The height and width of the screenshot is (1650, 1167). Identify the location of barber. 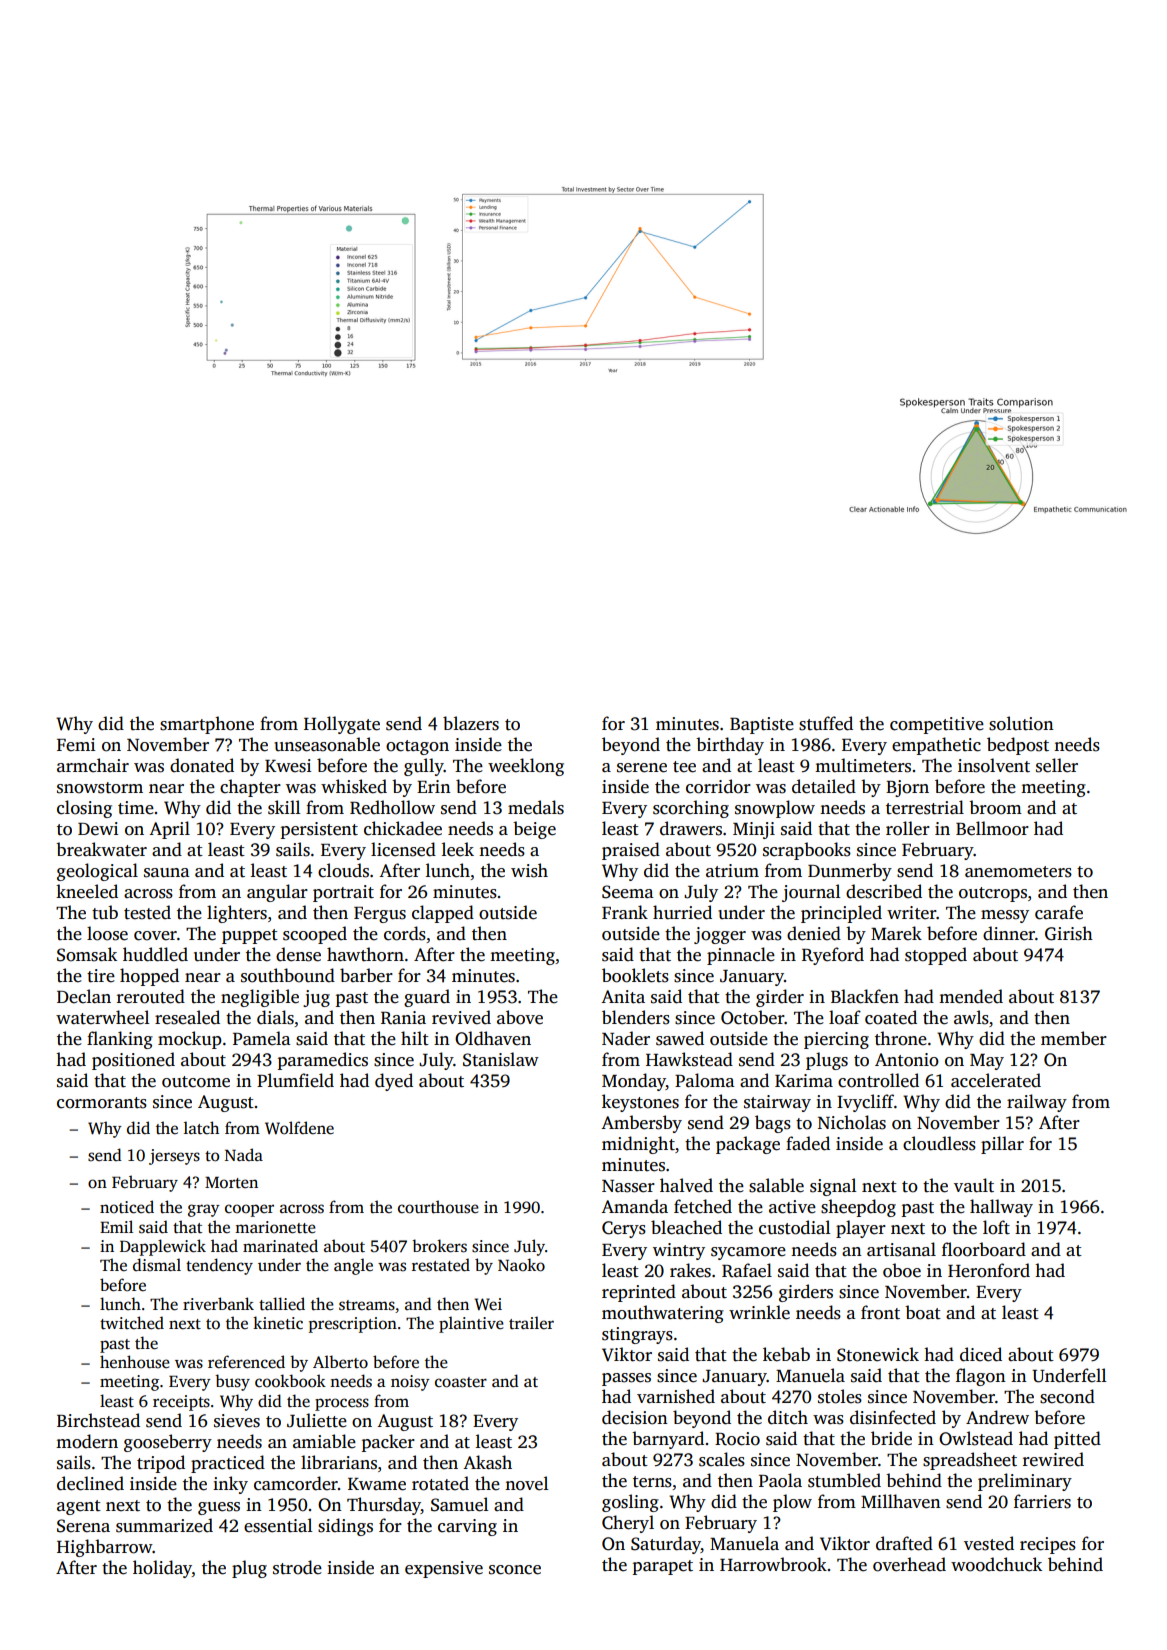
(366, 975).
